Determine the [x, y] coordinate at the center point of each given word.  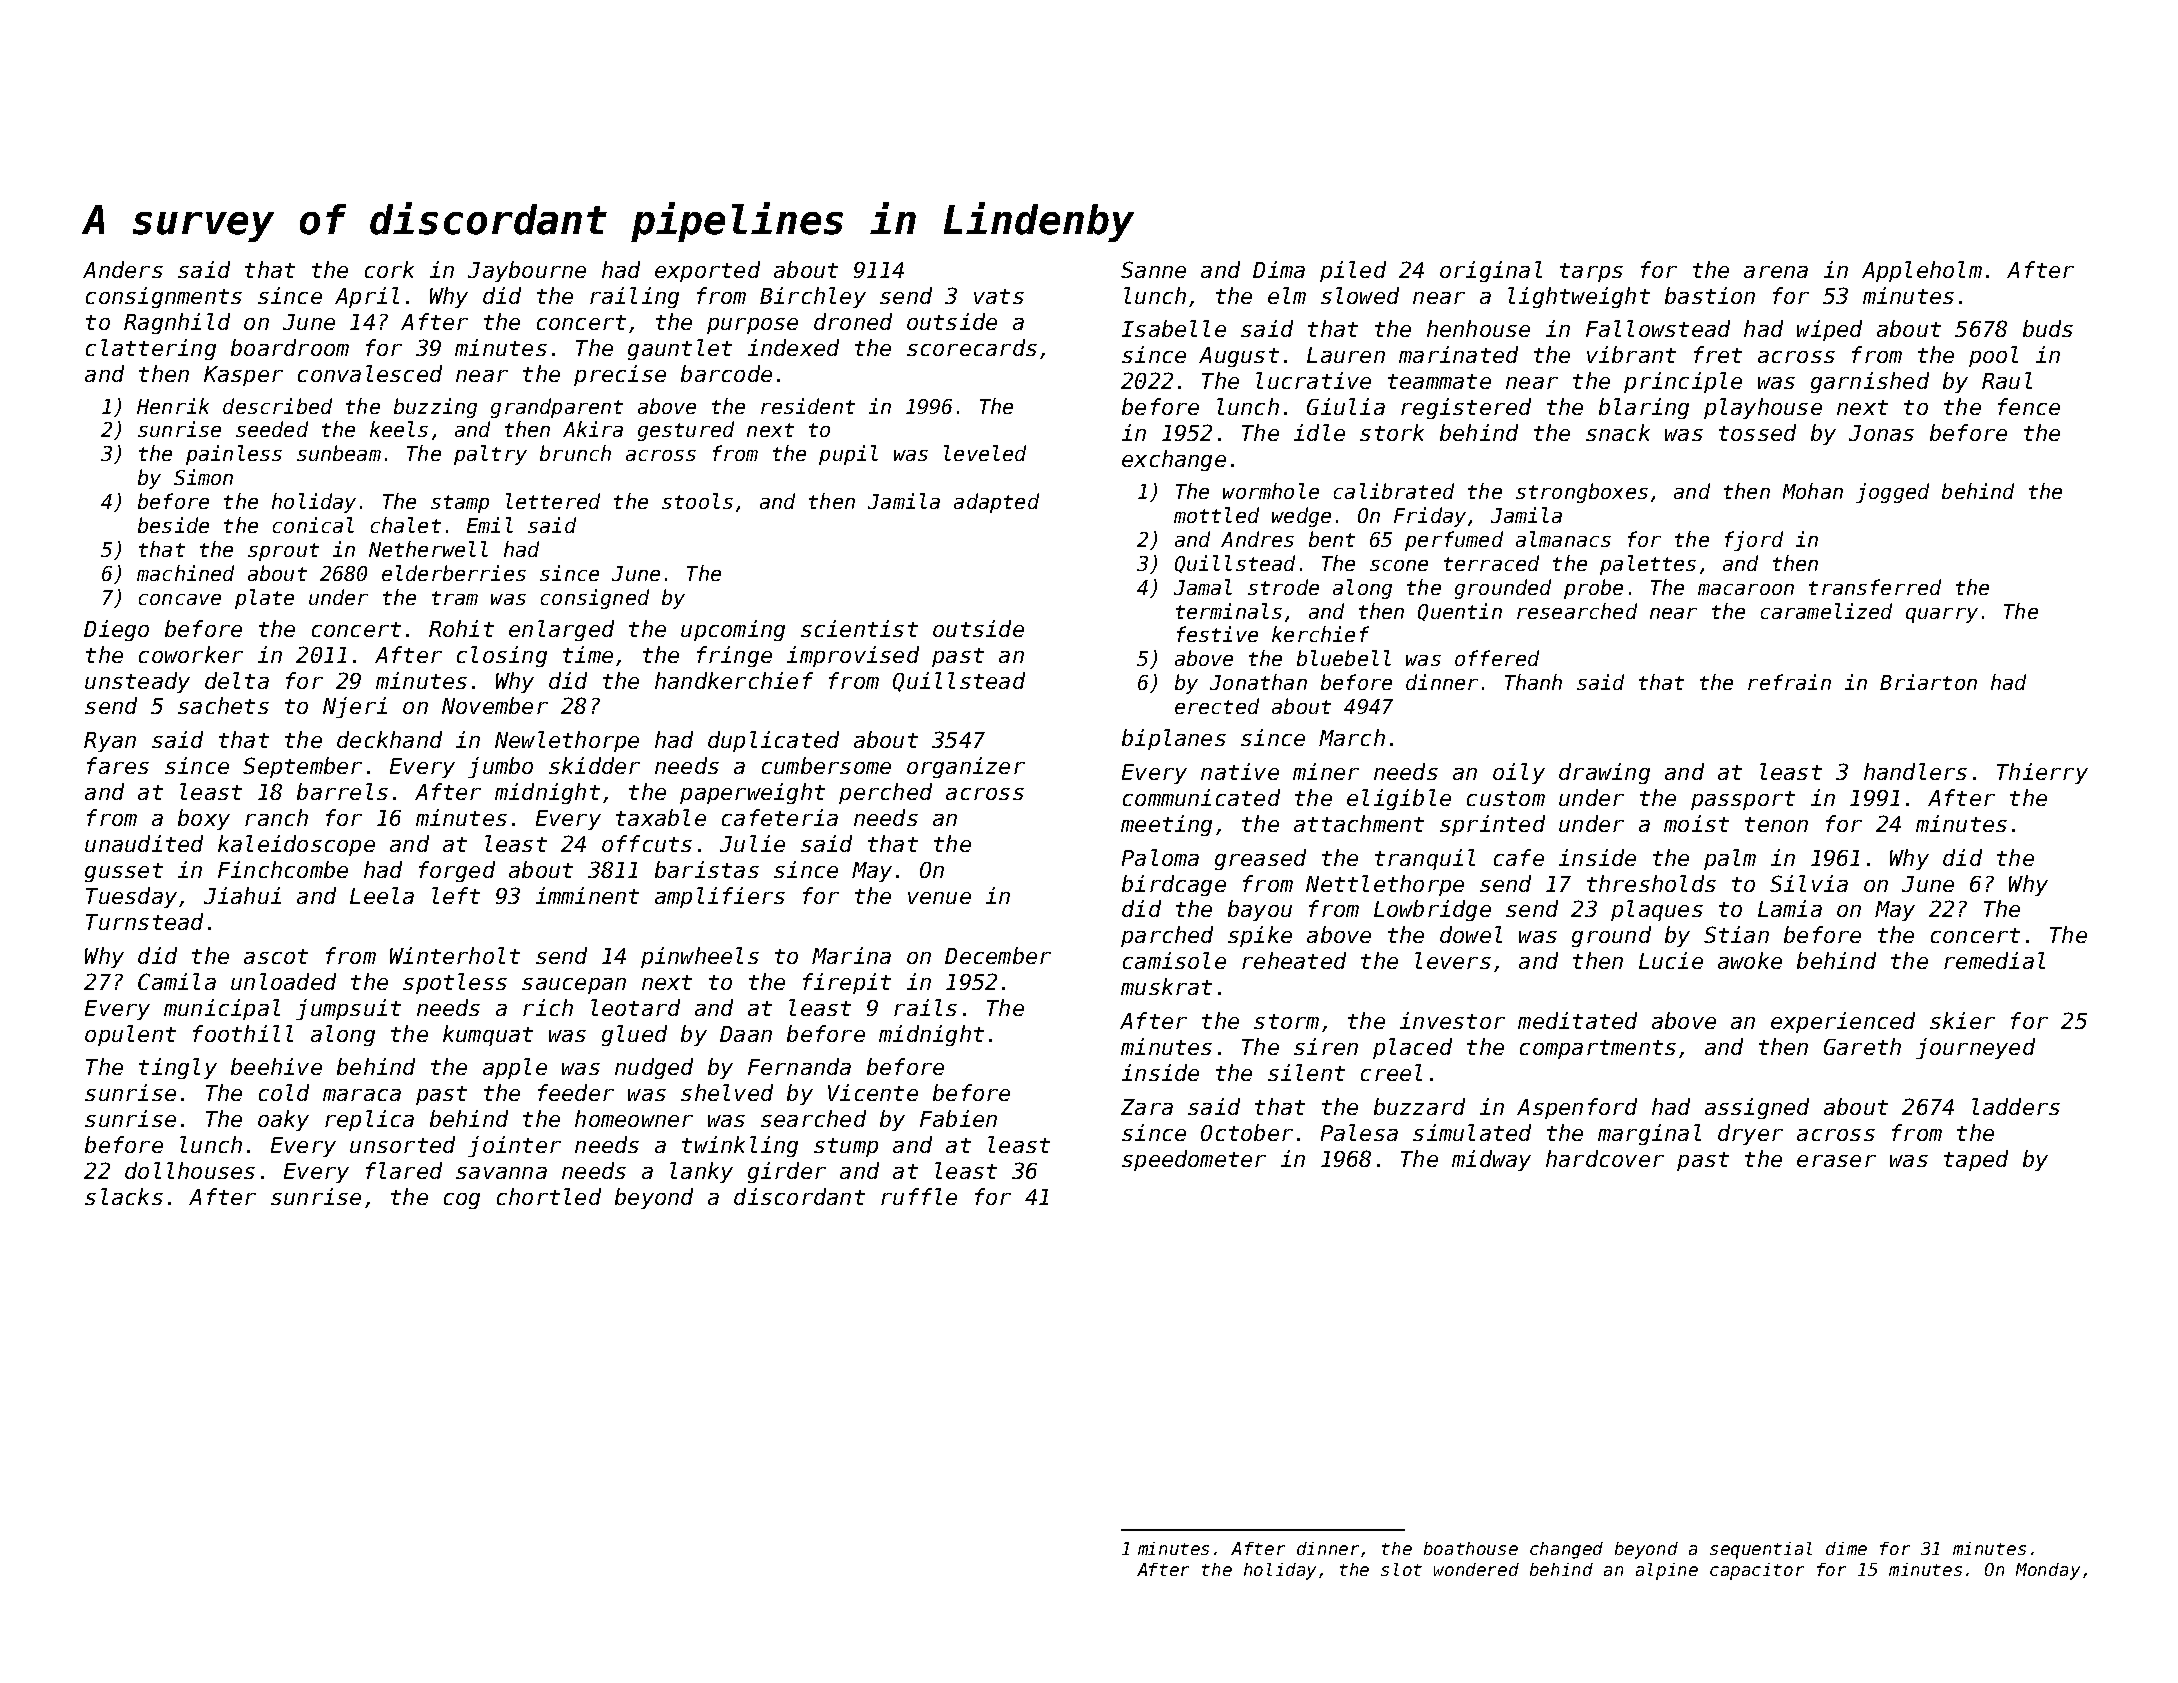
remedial [1994, 960]
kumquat [488, 1035]
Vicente [873, 1092]
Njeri [355, 707]
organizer [966, 767]
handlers [1915, 771]
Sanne [1153, 269]
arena [1776, 272]
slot [1401, 1569]
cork [389, 269]
